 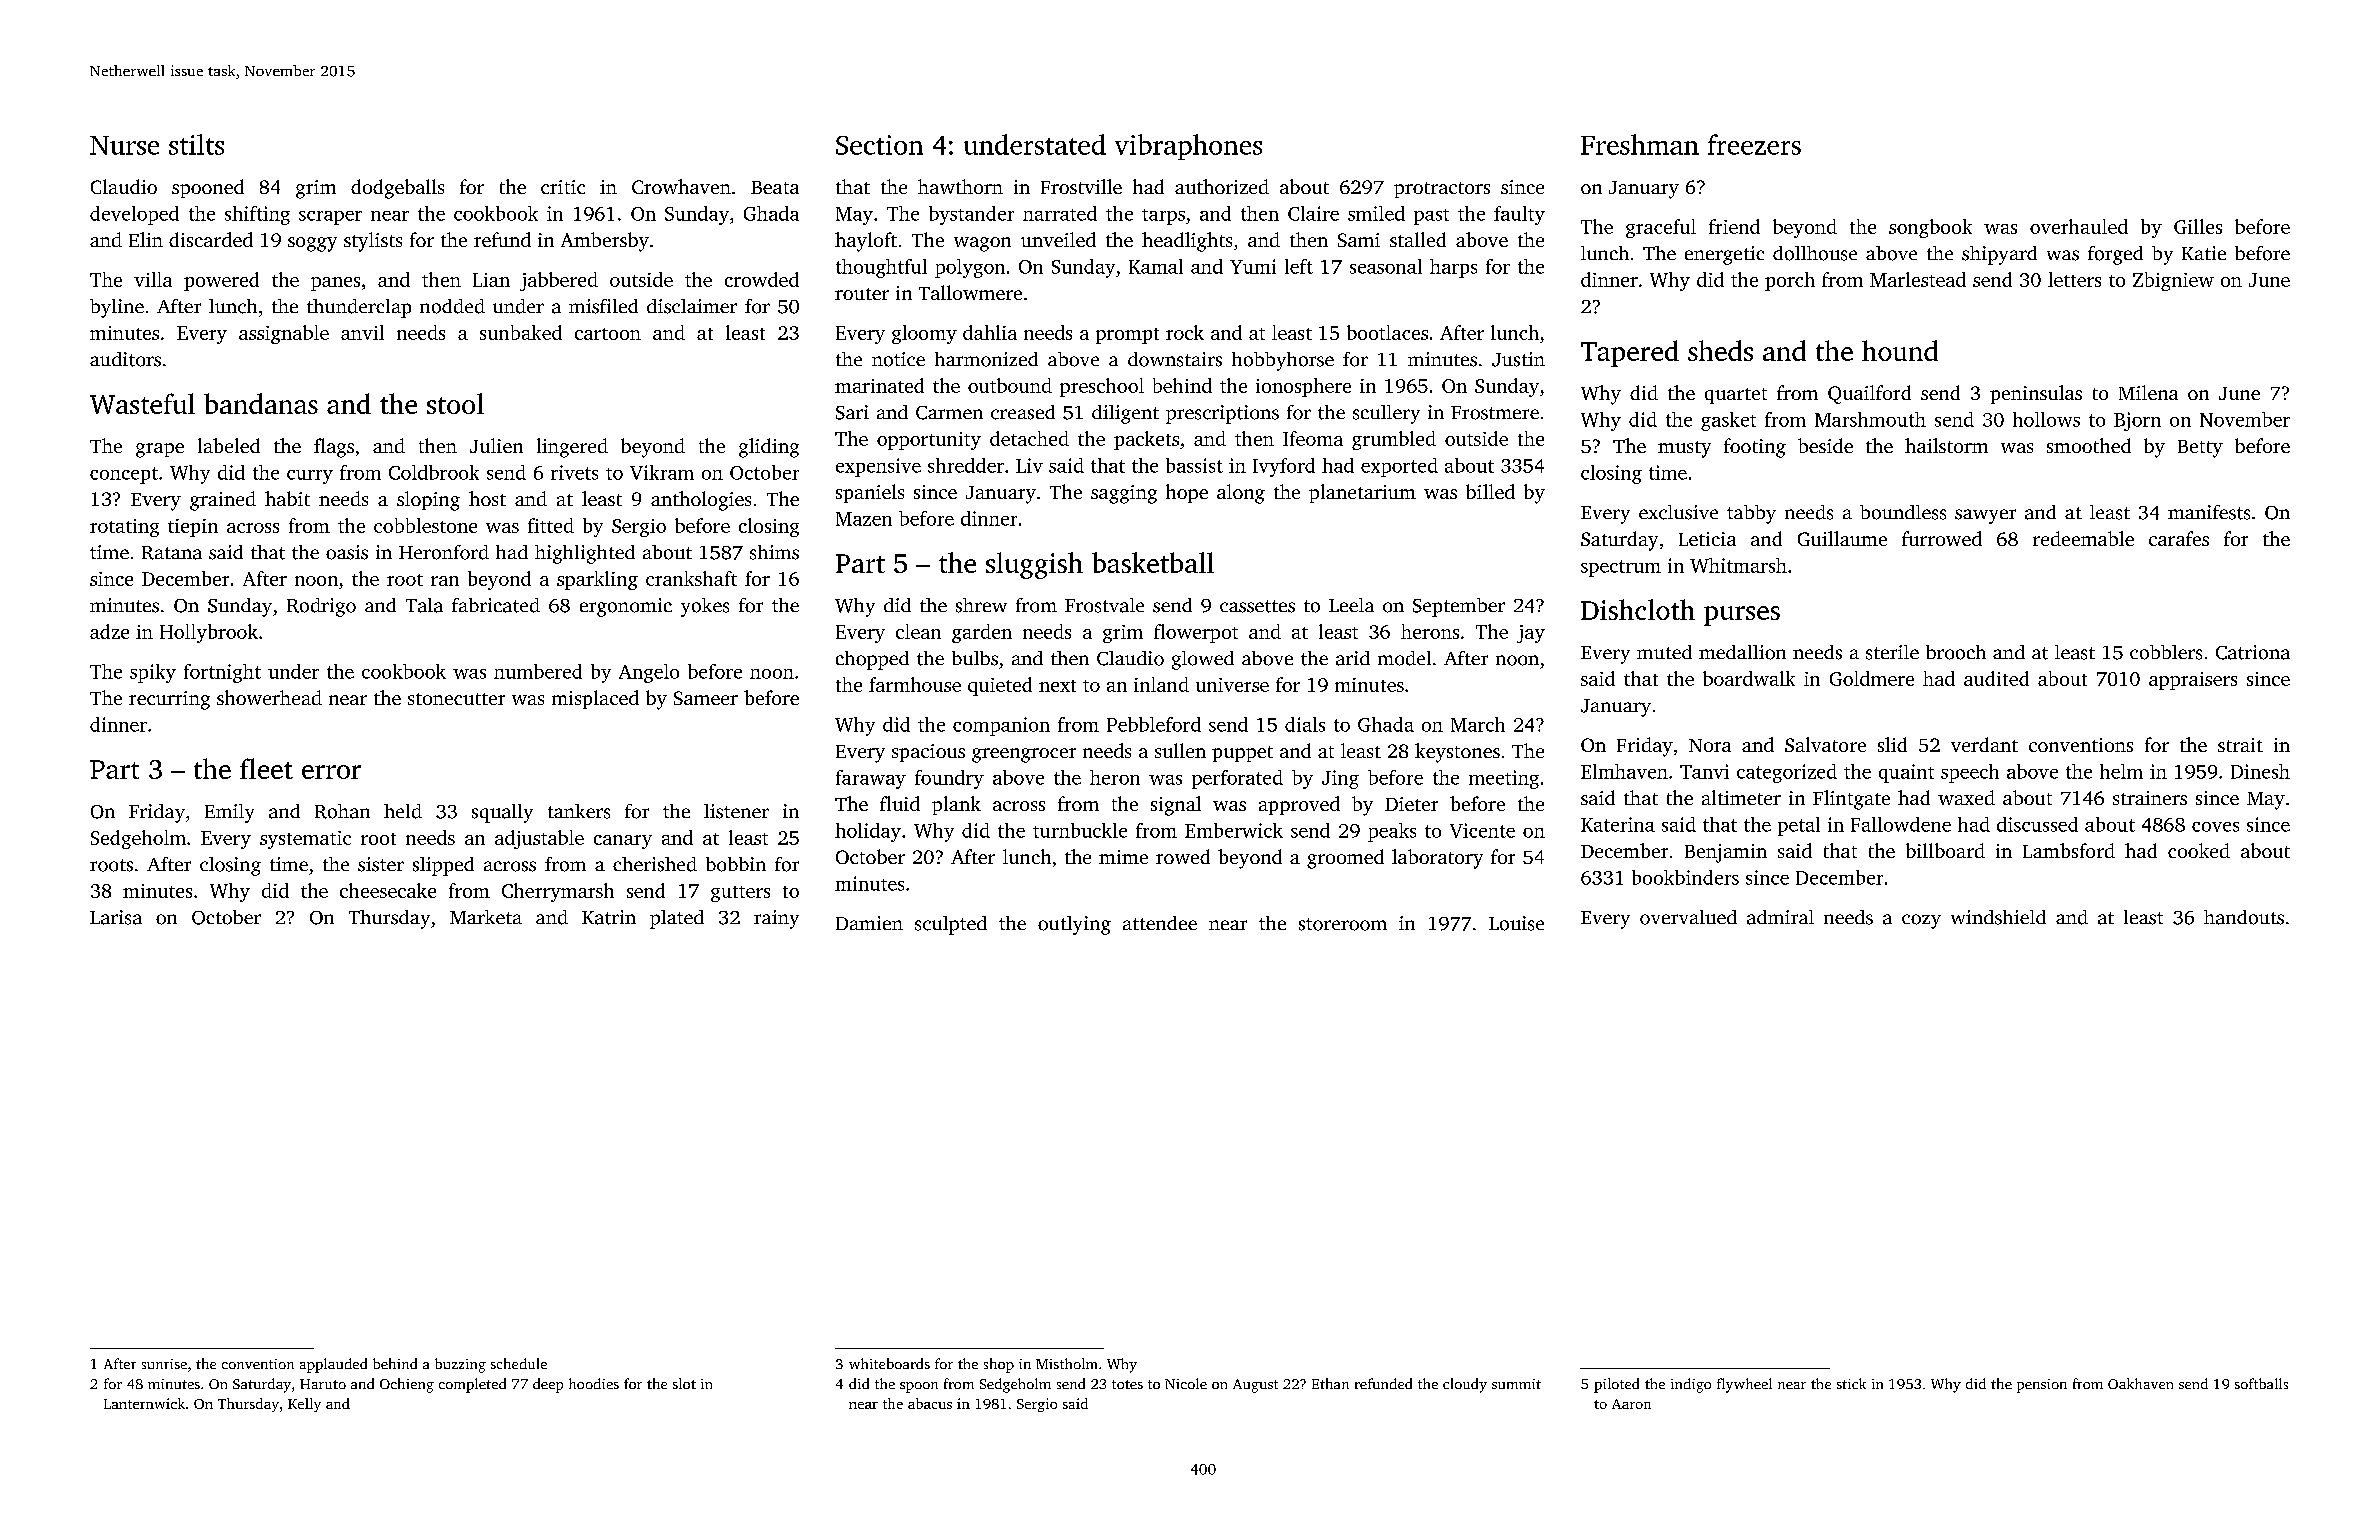 What do you see at coordinates (1305, 724) in the image?
I see `dials` at bounding box center [1305, 724].
